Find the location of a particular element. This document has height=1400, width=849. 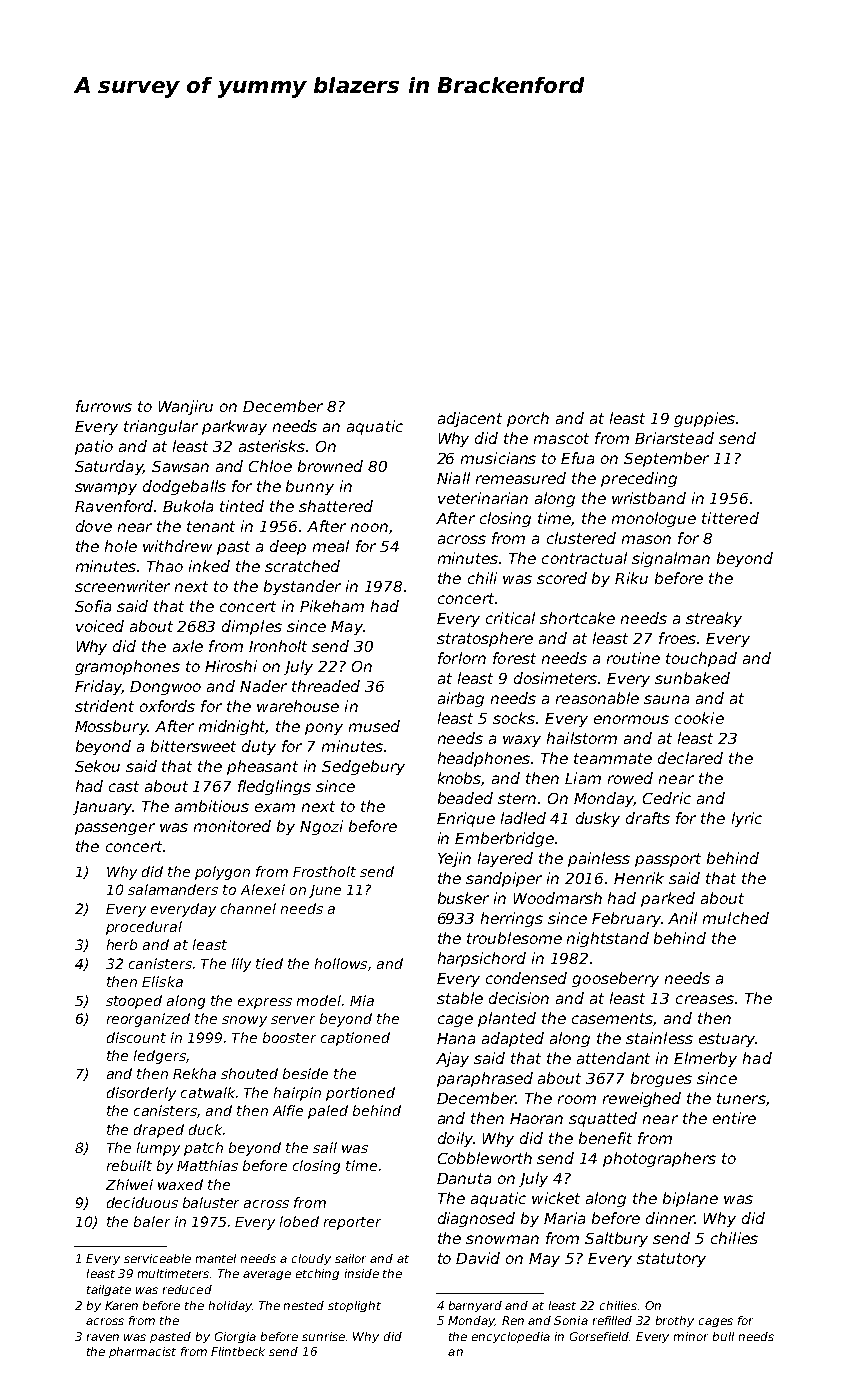

rebuilt is located at coordinates (129, 1165).
